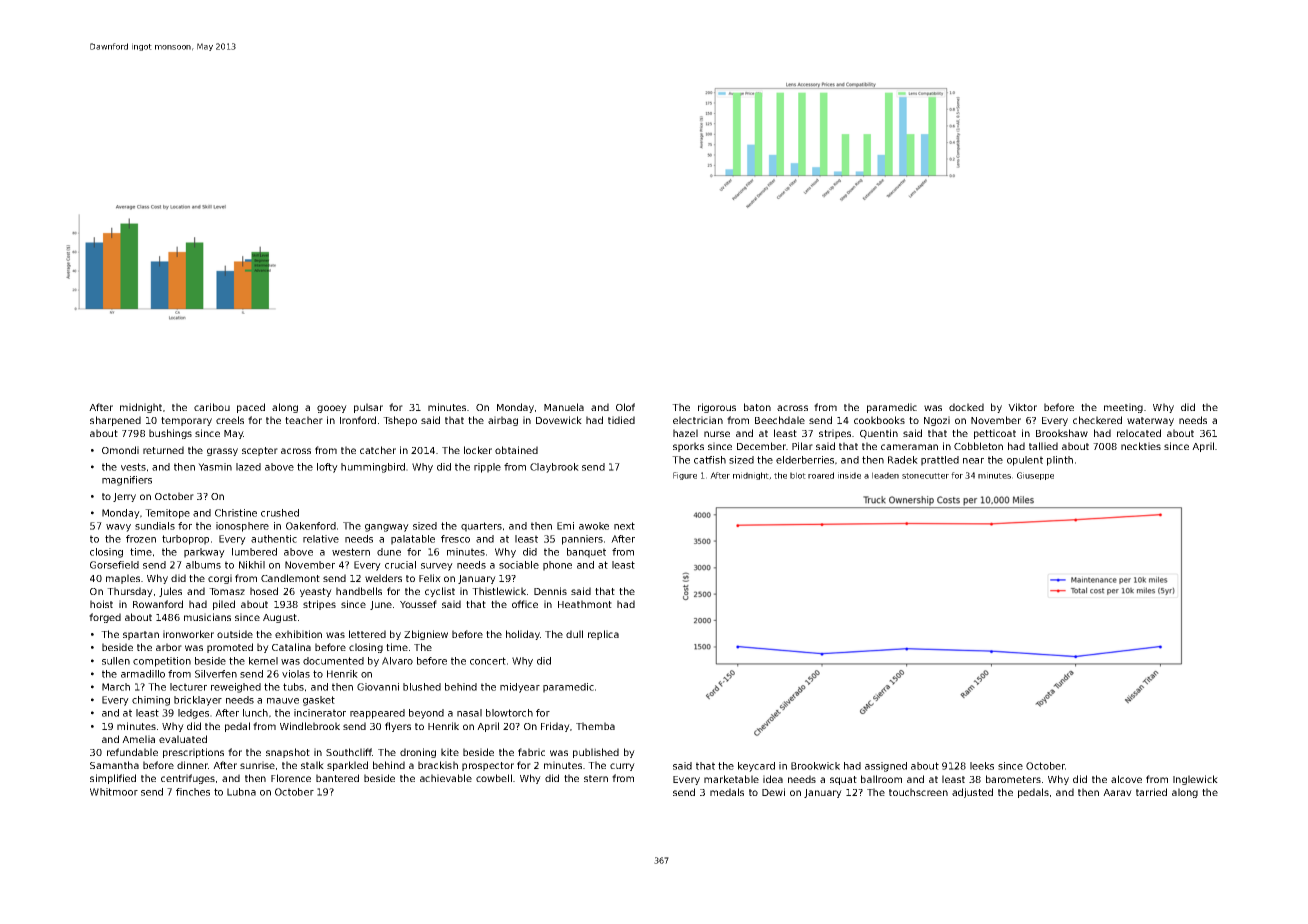  Describe the element at coordinates (241, 792) in the page. I see `Lubna` at that location.
